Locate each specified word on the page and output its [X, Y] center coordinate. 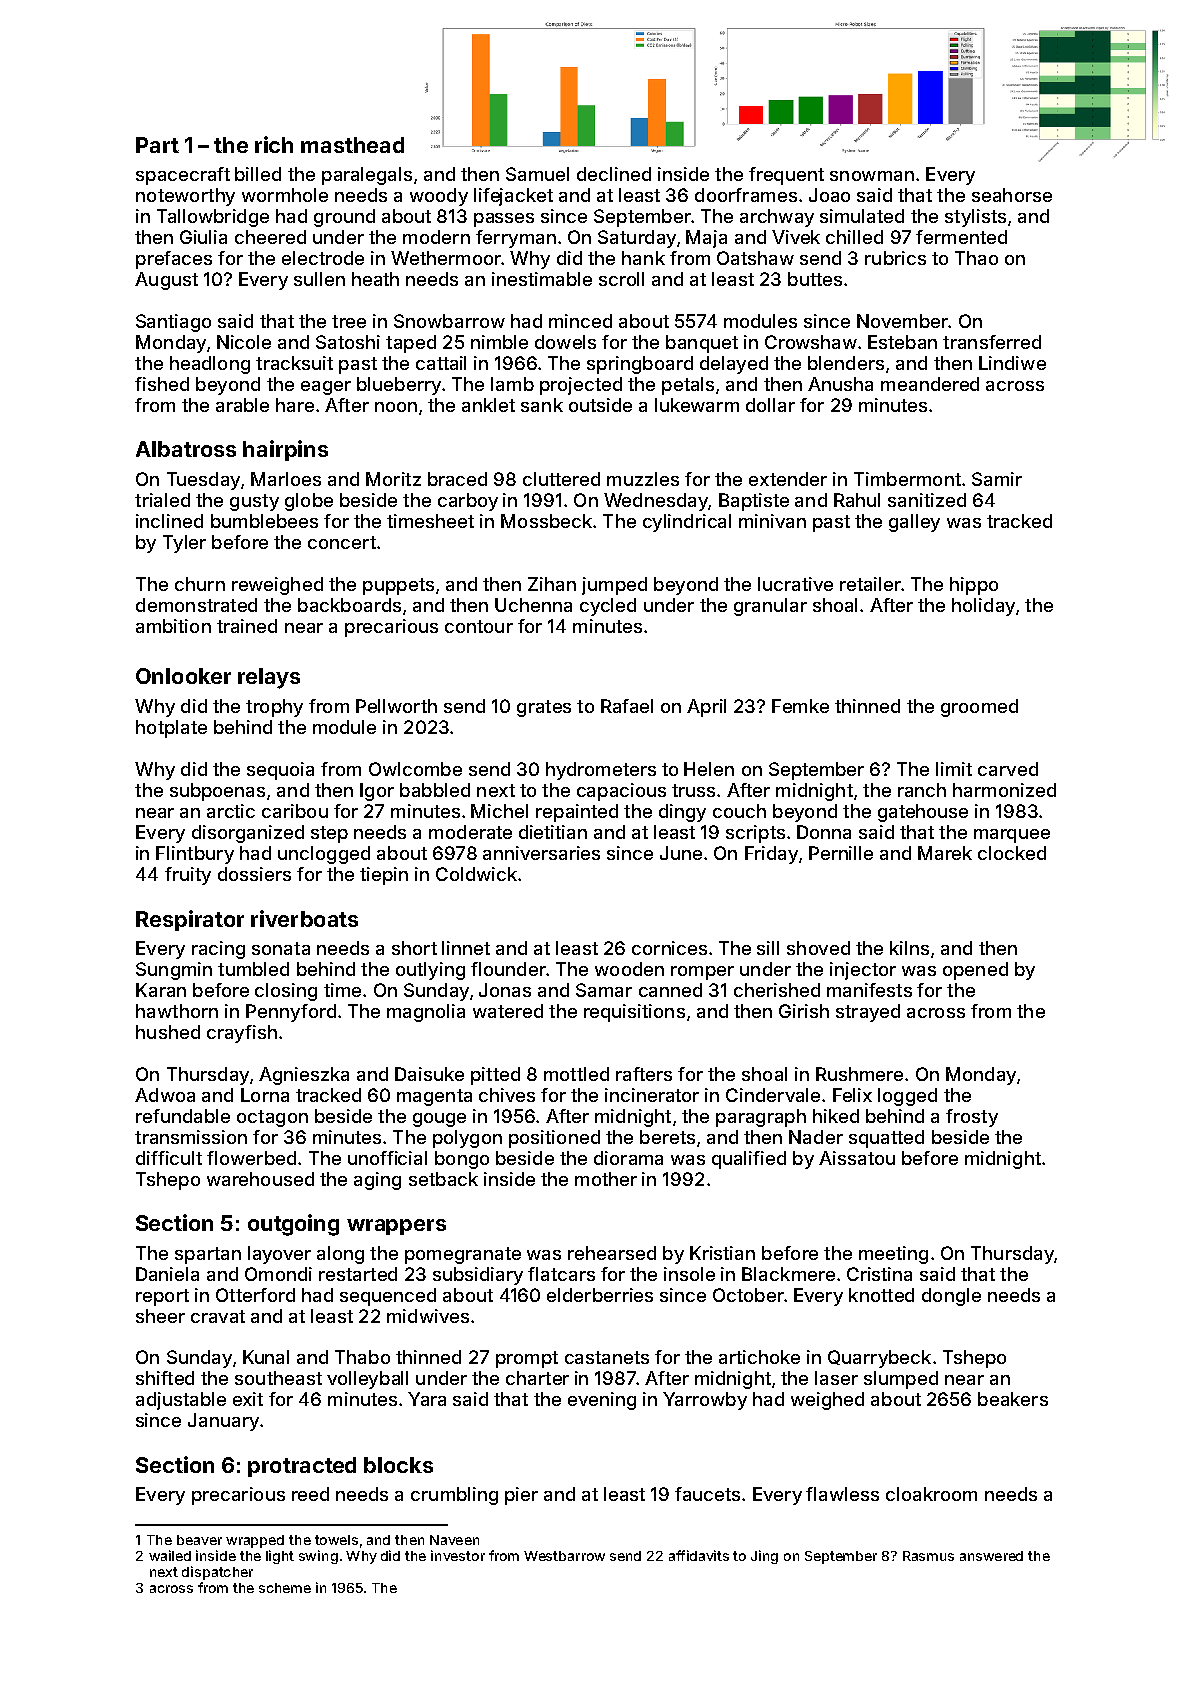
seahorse [1012, 195]
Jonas [505, 990]
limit [954, 769]
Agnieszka [304, 1076]
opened [975, 971]
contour [479, 626]
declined [614, 174]
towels [336, 1540]
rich [274, 144]
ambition [173, 626]
